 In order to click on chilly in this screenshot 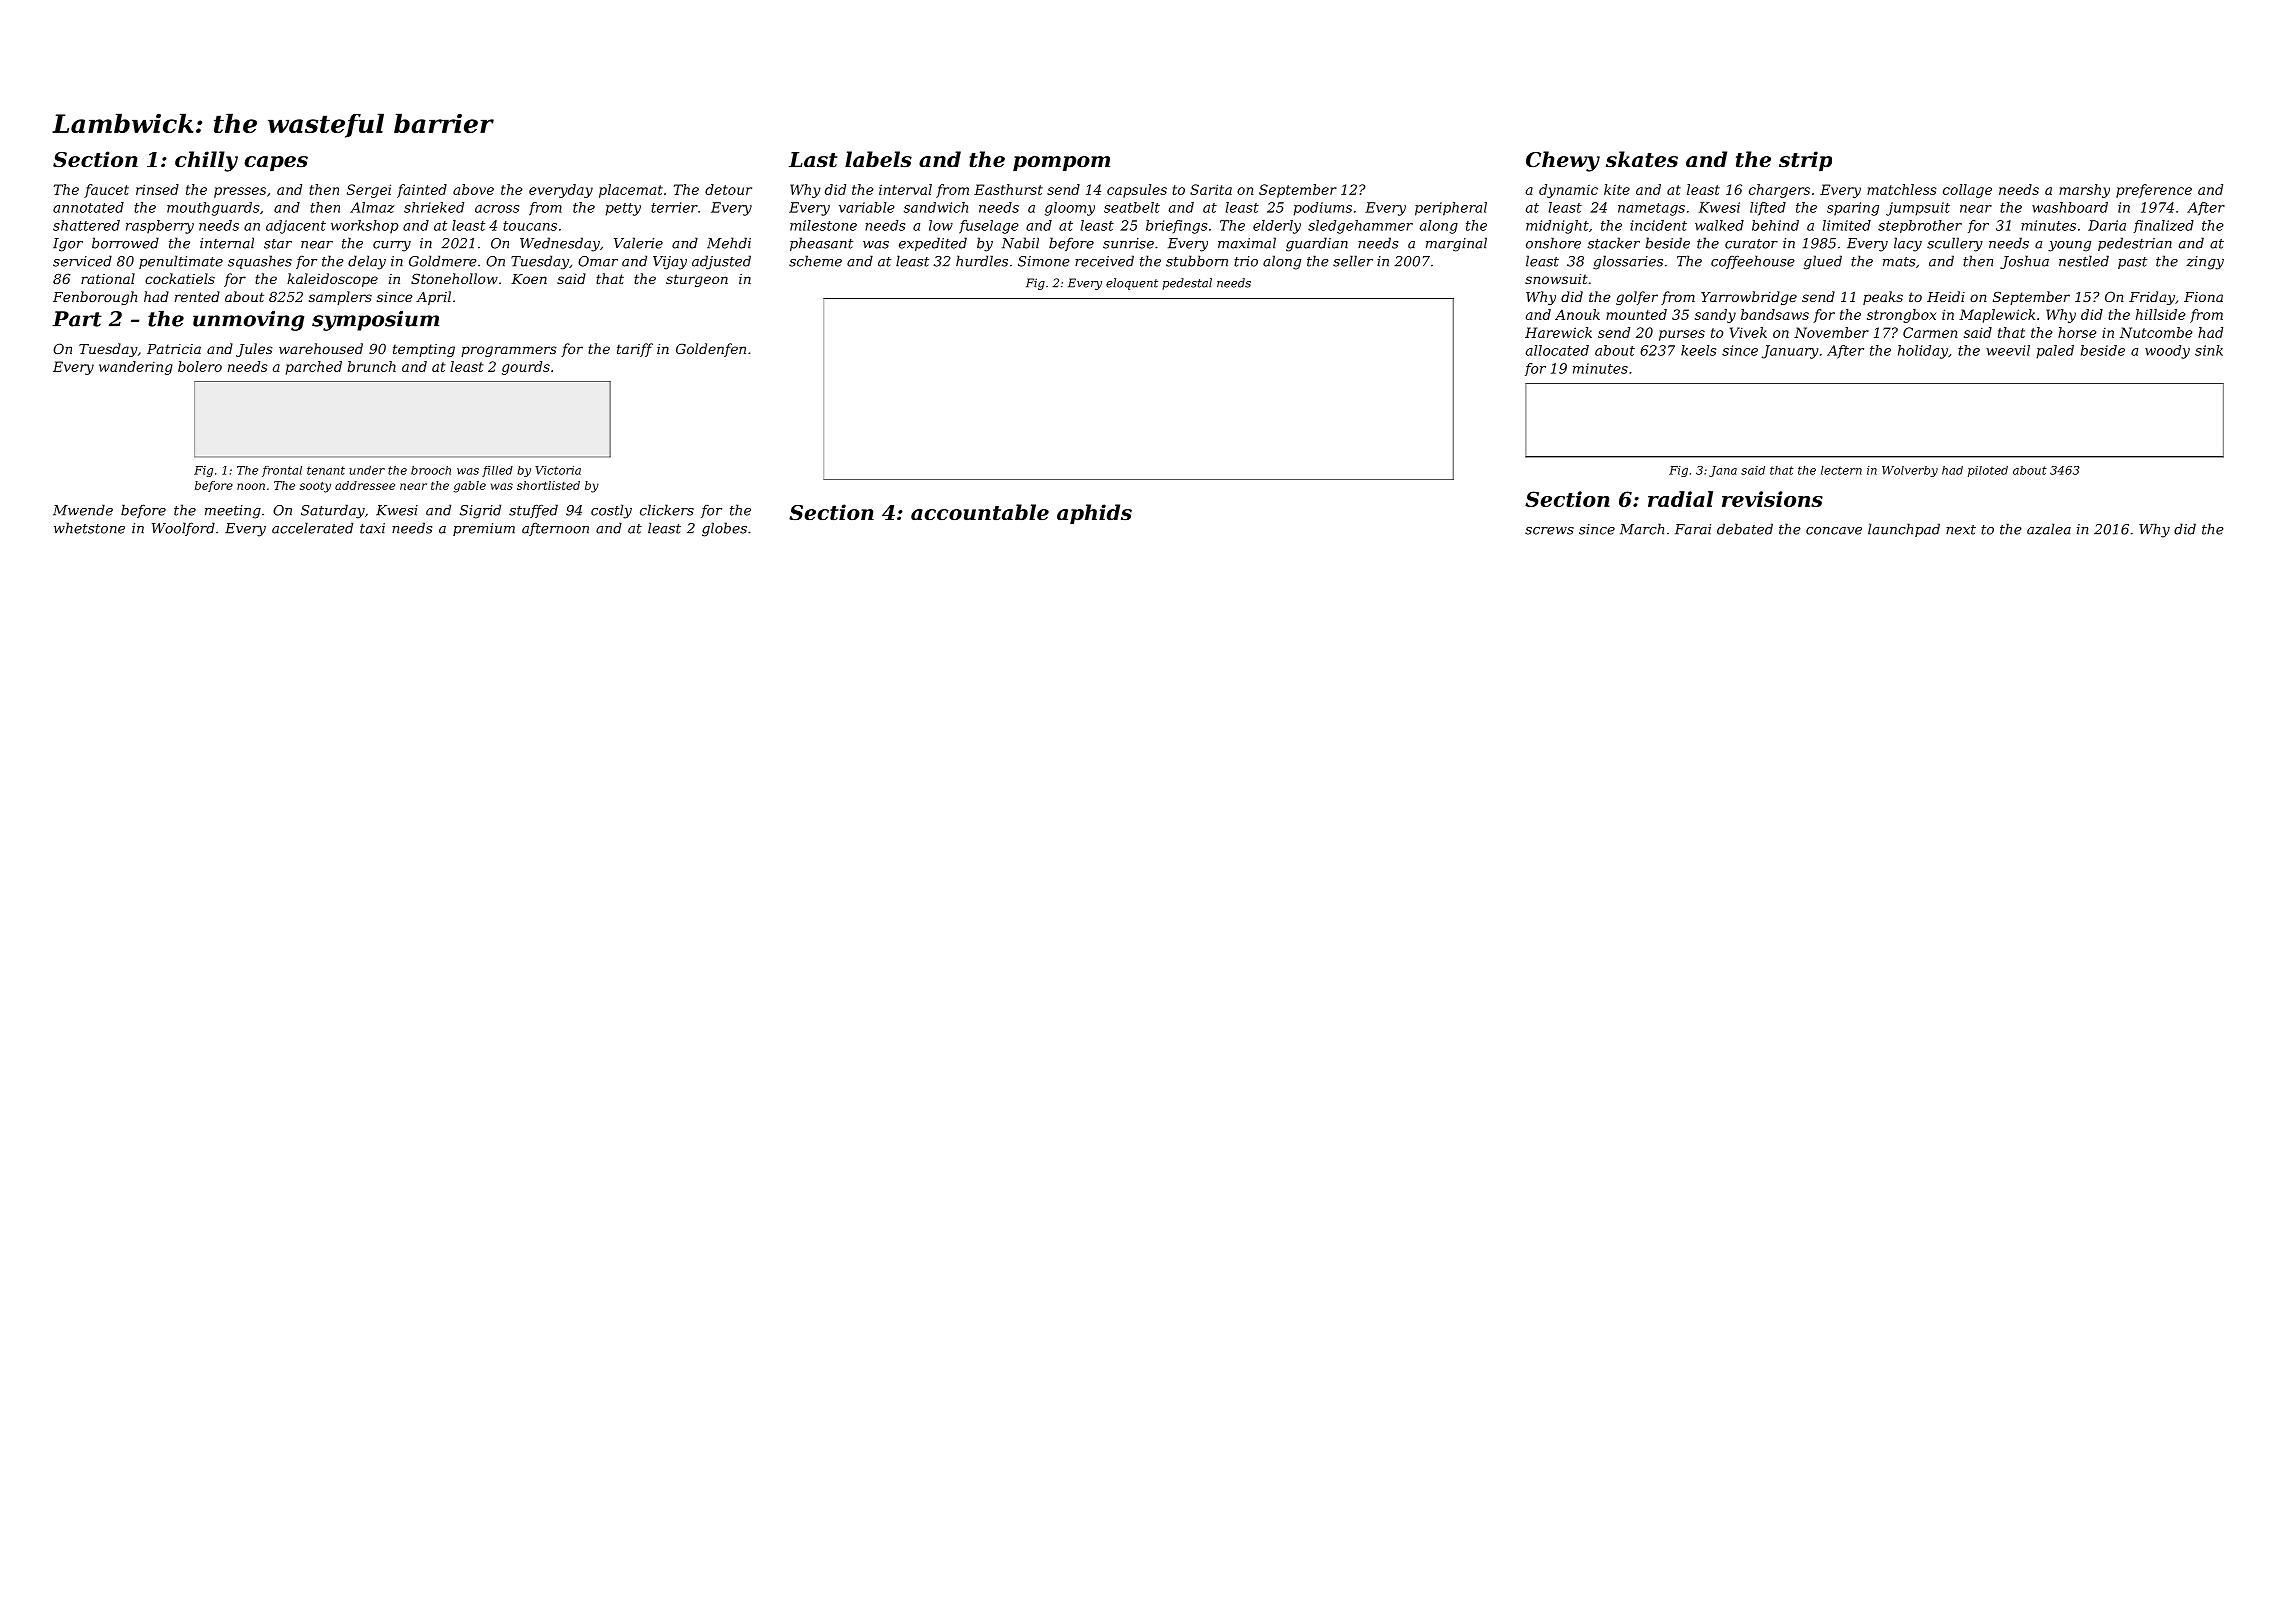, I will do `click(206, 161)`.
